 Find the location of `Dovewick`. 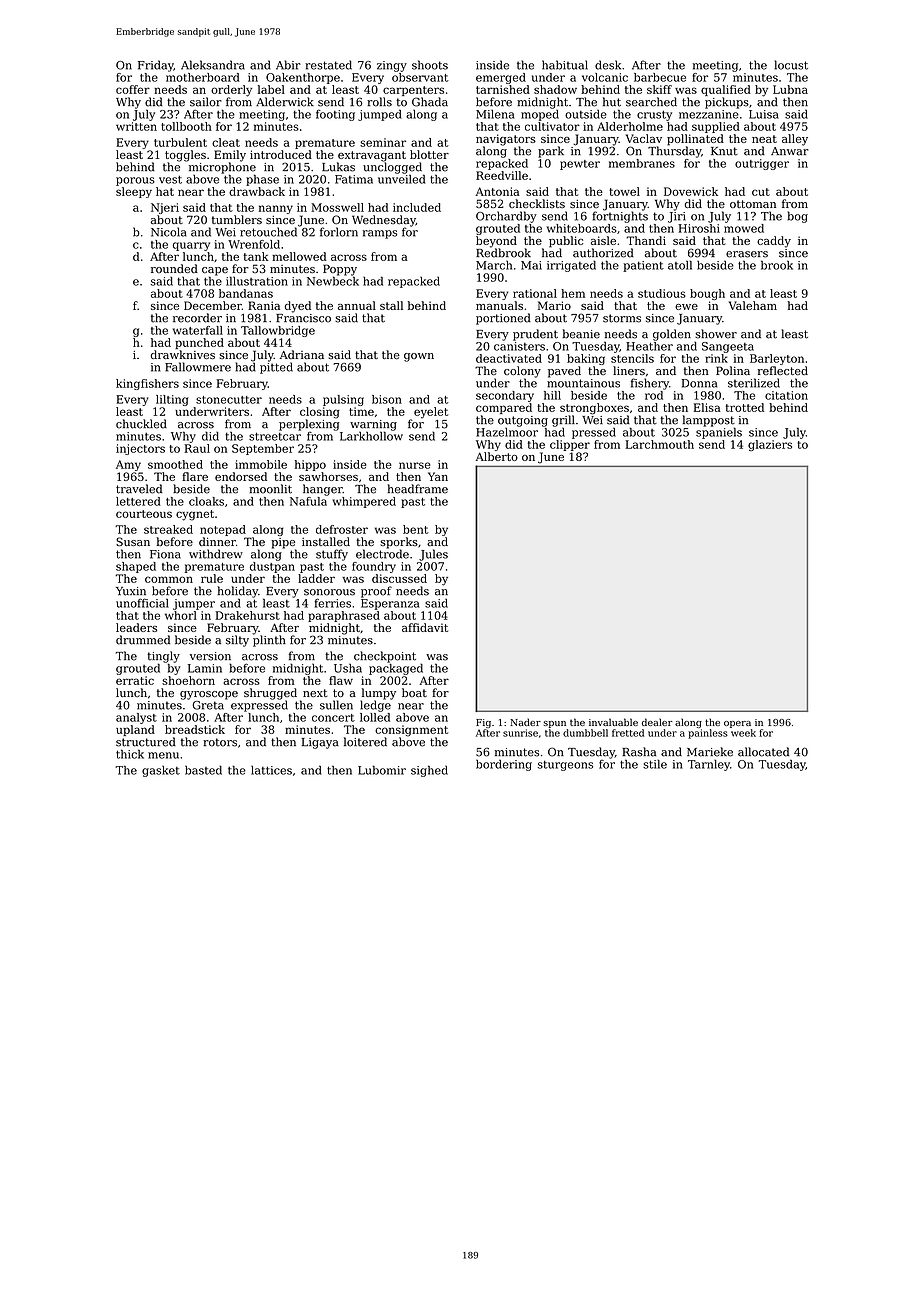

Dovewick is located at coordinates (691, 191).
